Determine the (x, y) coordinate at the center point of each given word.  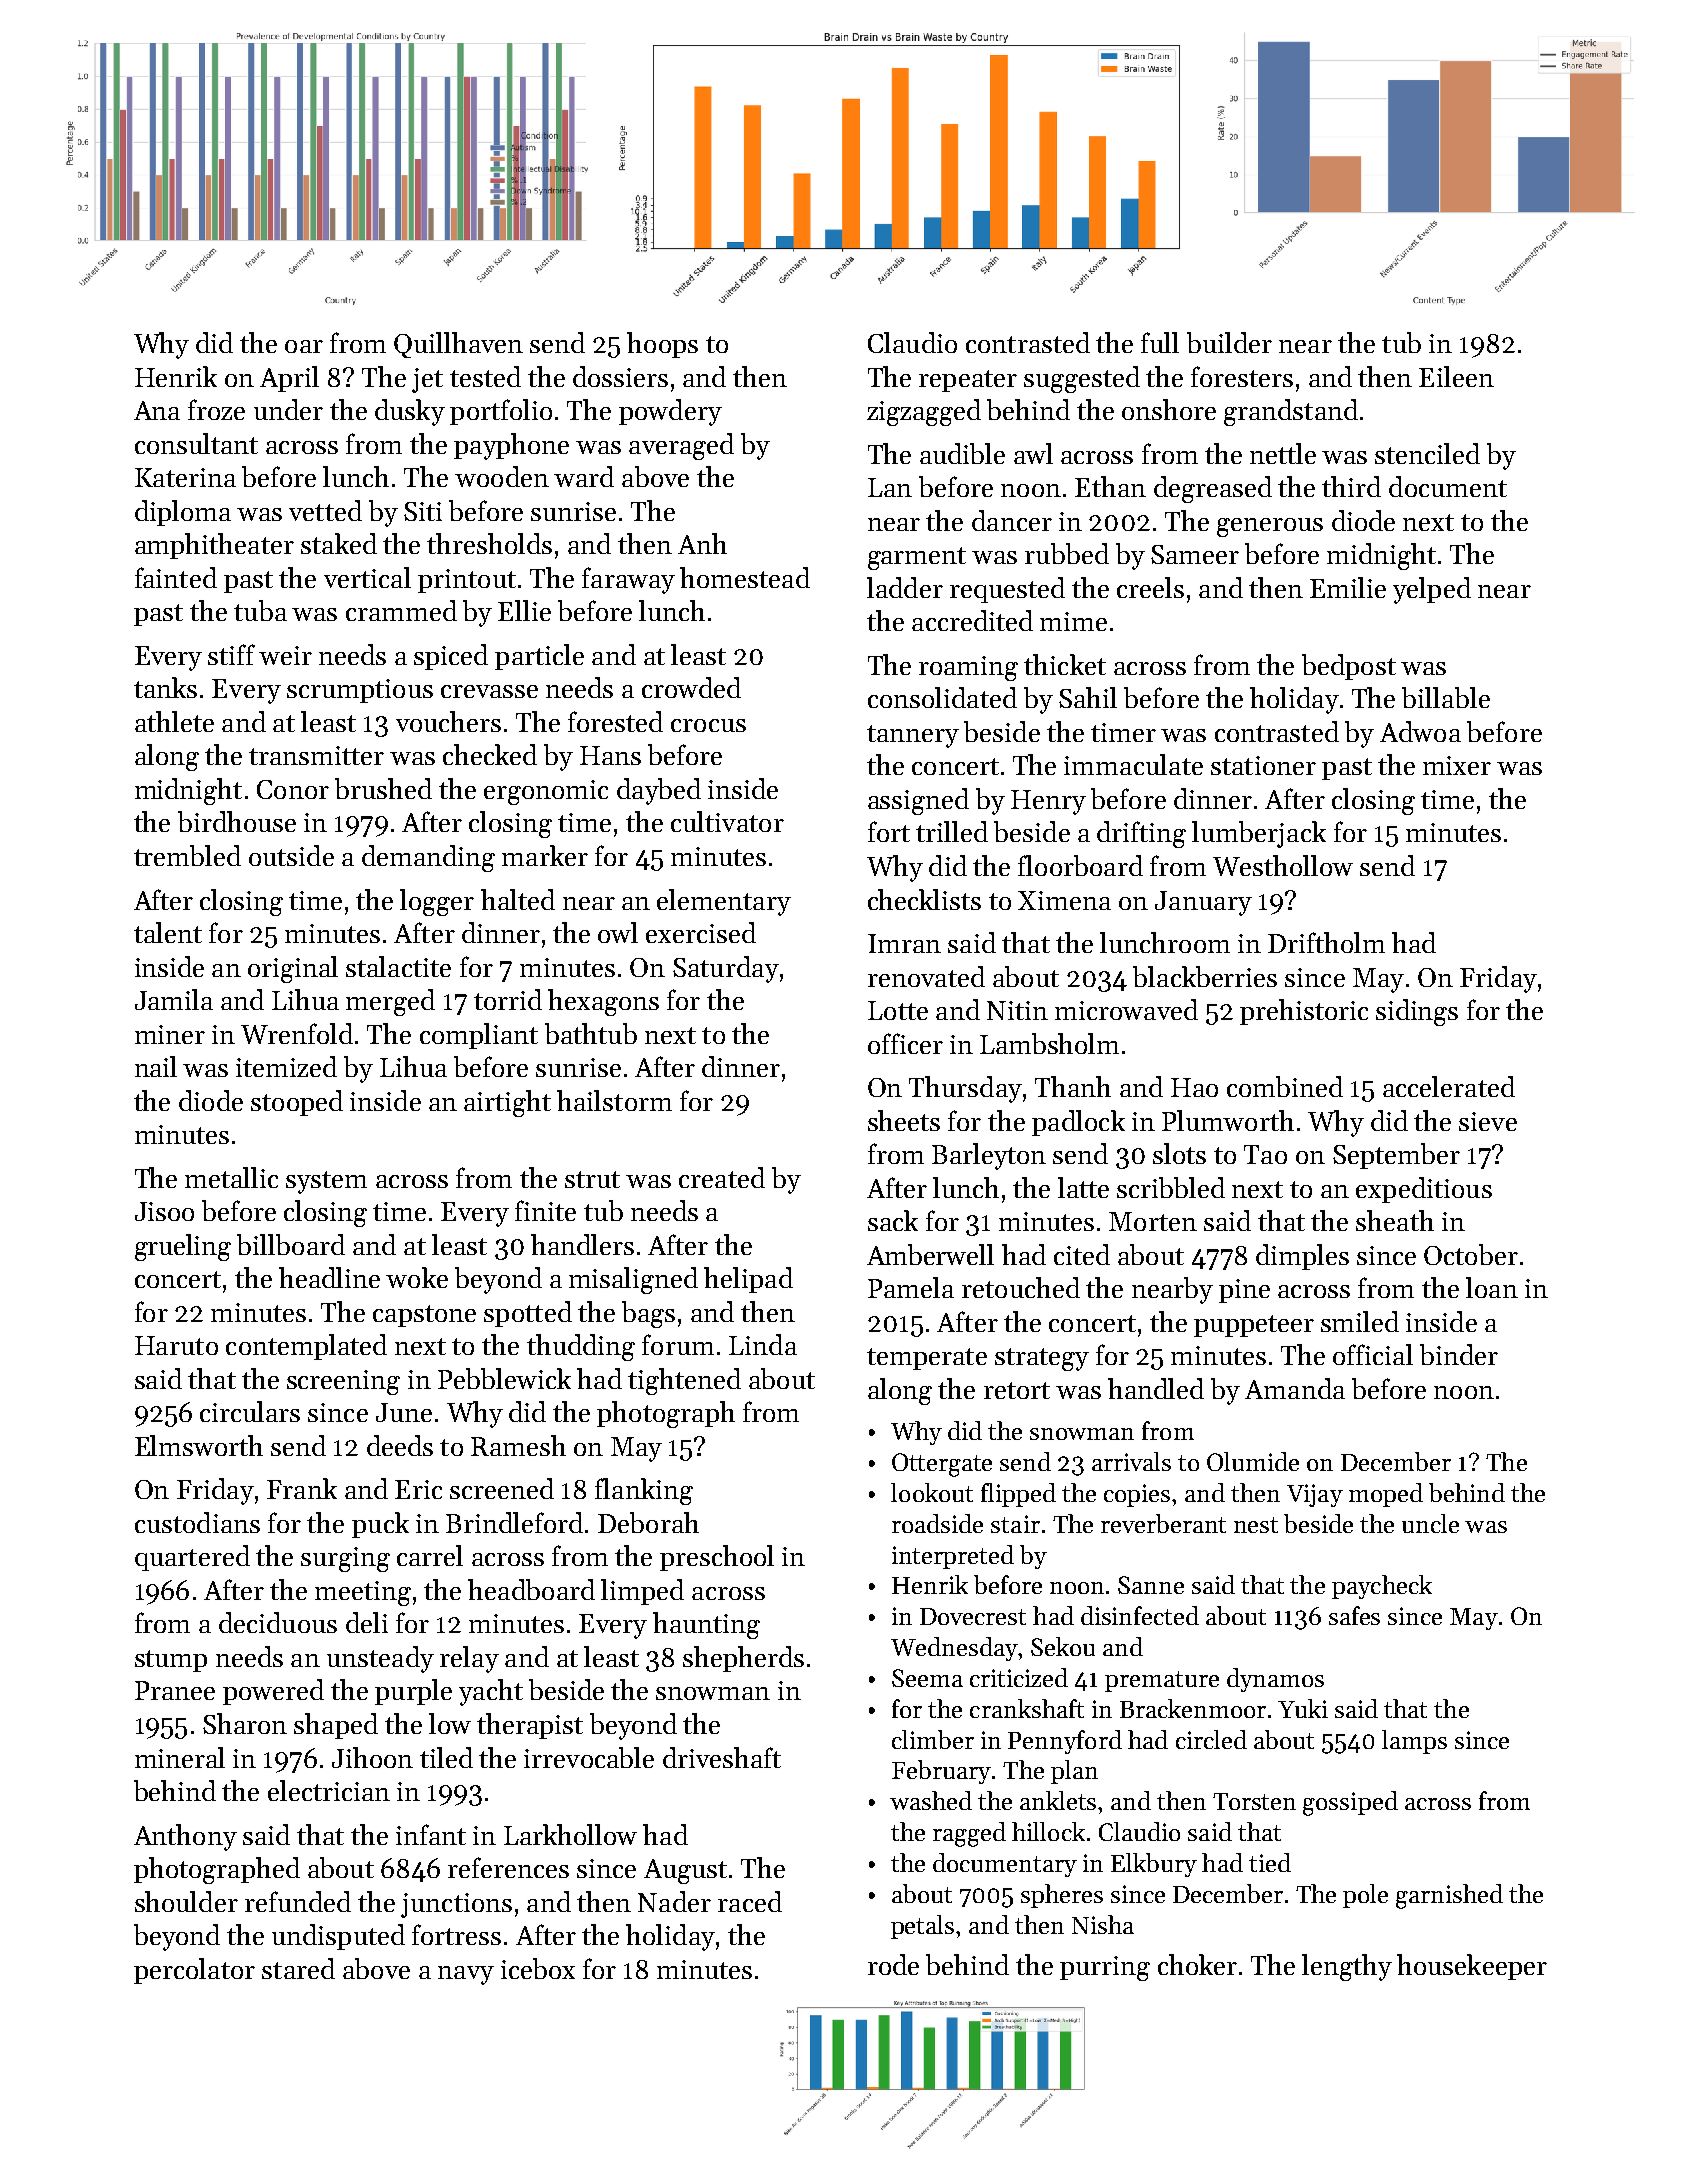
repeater (968, 381)
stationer (1263, 765)
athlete (174, 721)
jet (427, 380)
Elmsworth (199, 1445)
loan (1492, 1287)
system (326, 1182)
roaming (968, 668)
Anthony (185, 1837)
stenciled (1427, 453)
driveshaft (722, 1757)
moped (1386, 1495)
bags (648, 1314)
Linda (763, 1344)
